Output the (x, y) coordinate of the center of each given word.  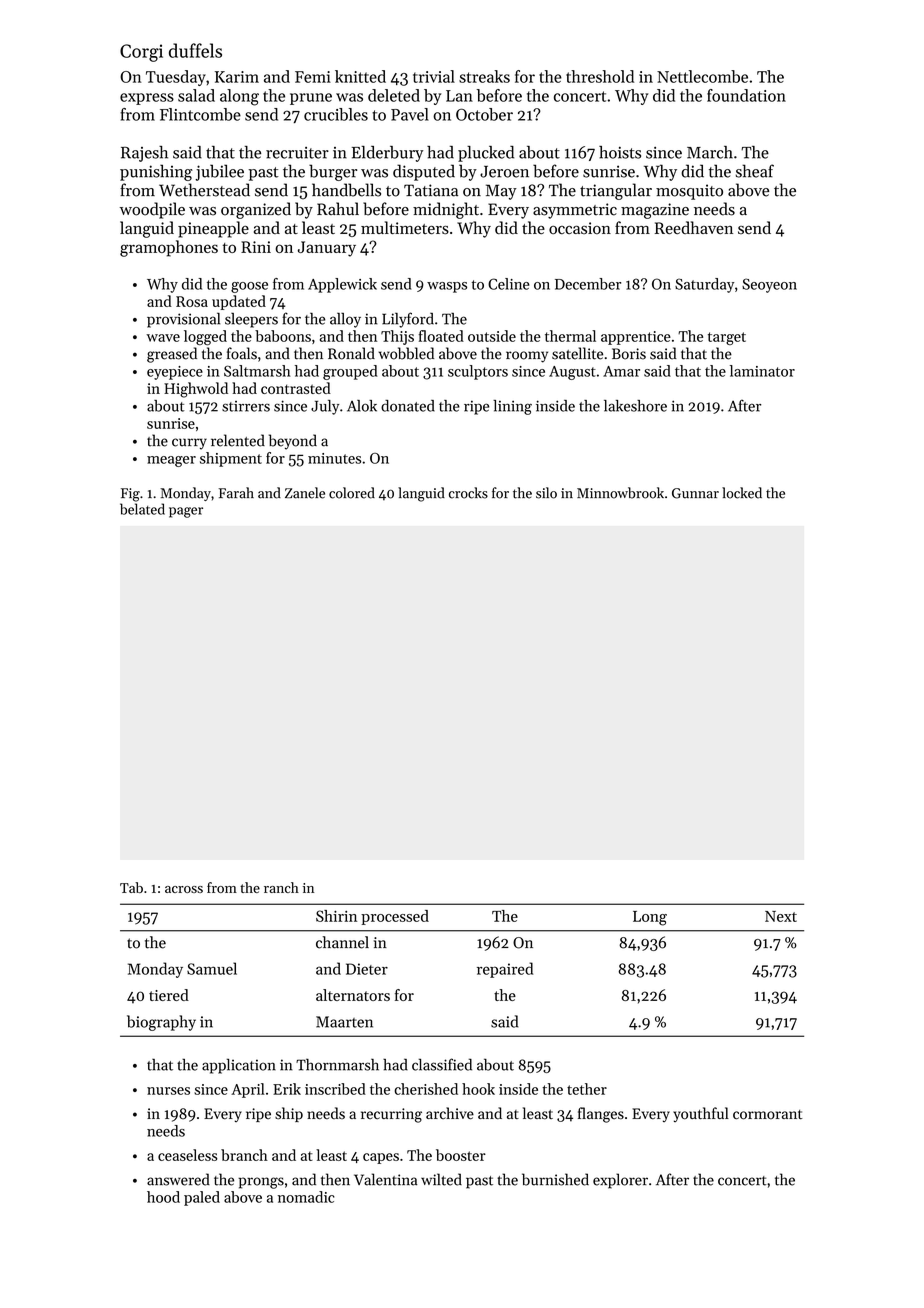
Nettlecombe (702, 76)
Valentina (385, 1179)
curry (189, 444)
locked (742, 493)
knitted (360, 76)
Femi (313, 77)
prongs (261, 1183)
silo (546, 493)
